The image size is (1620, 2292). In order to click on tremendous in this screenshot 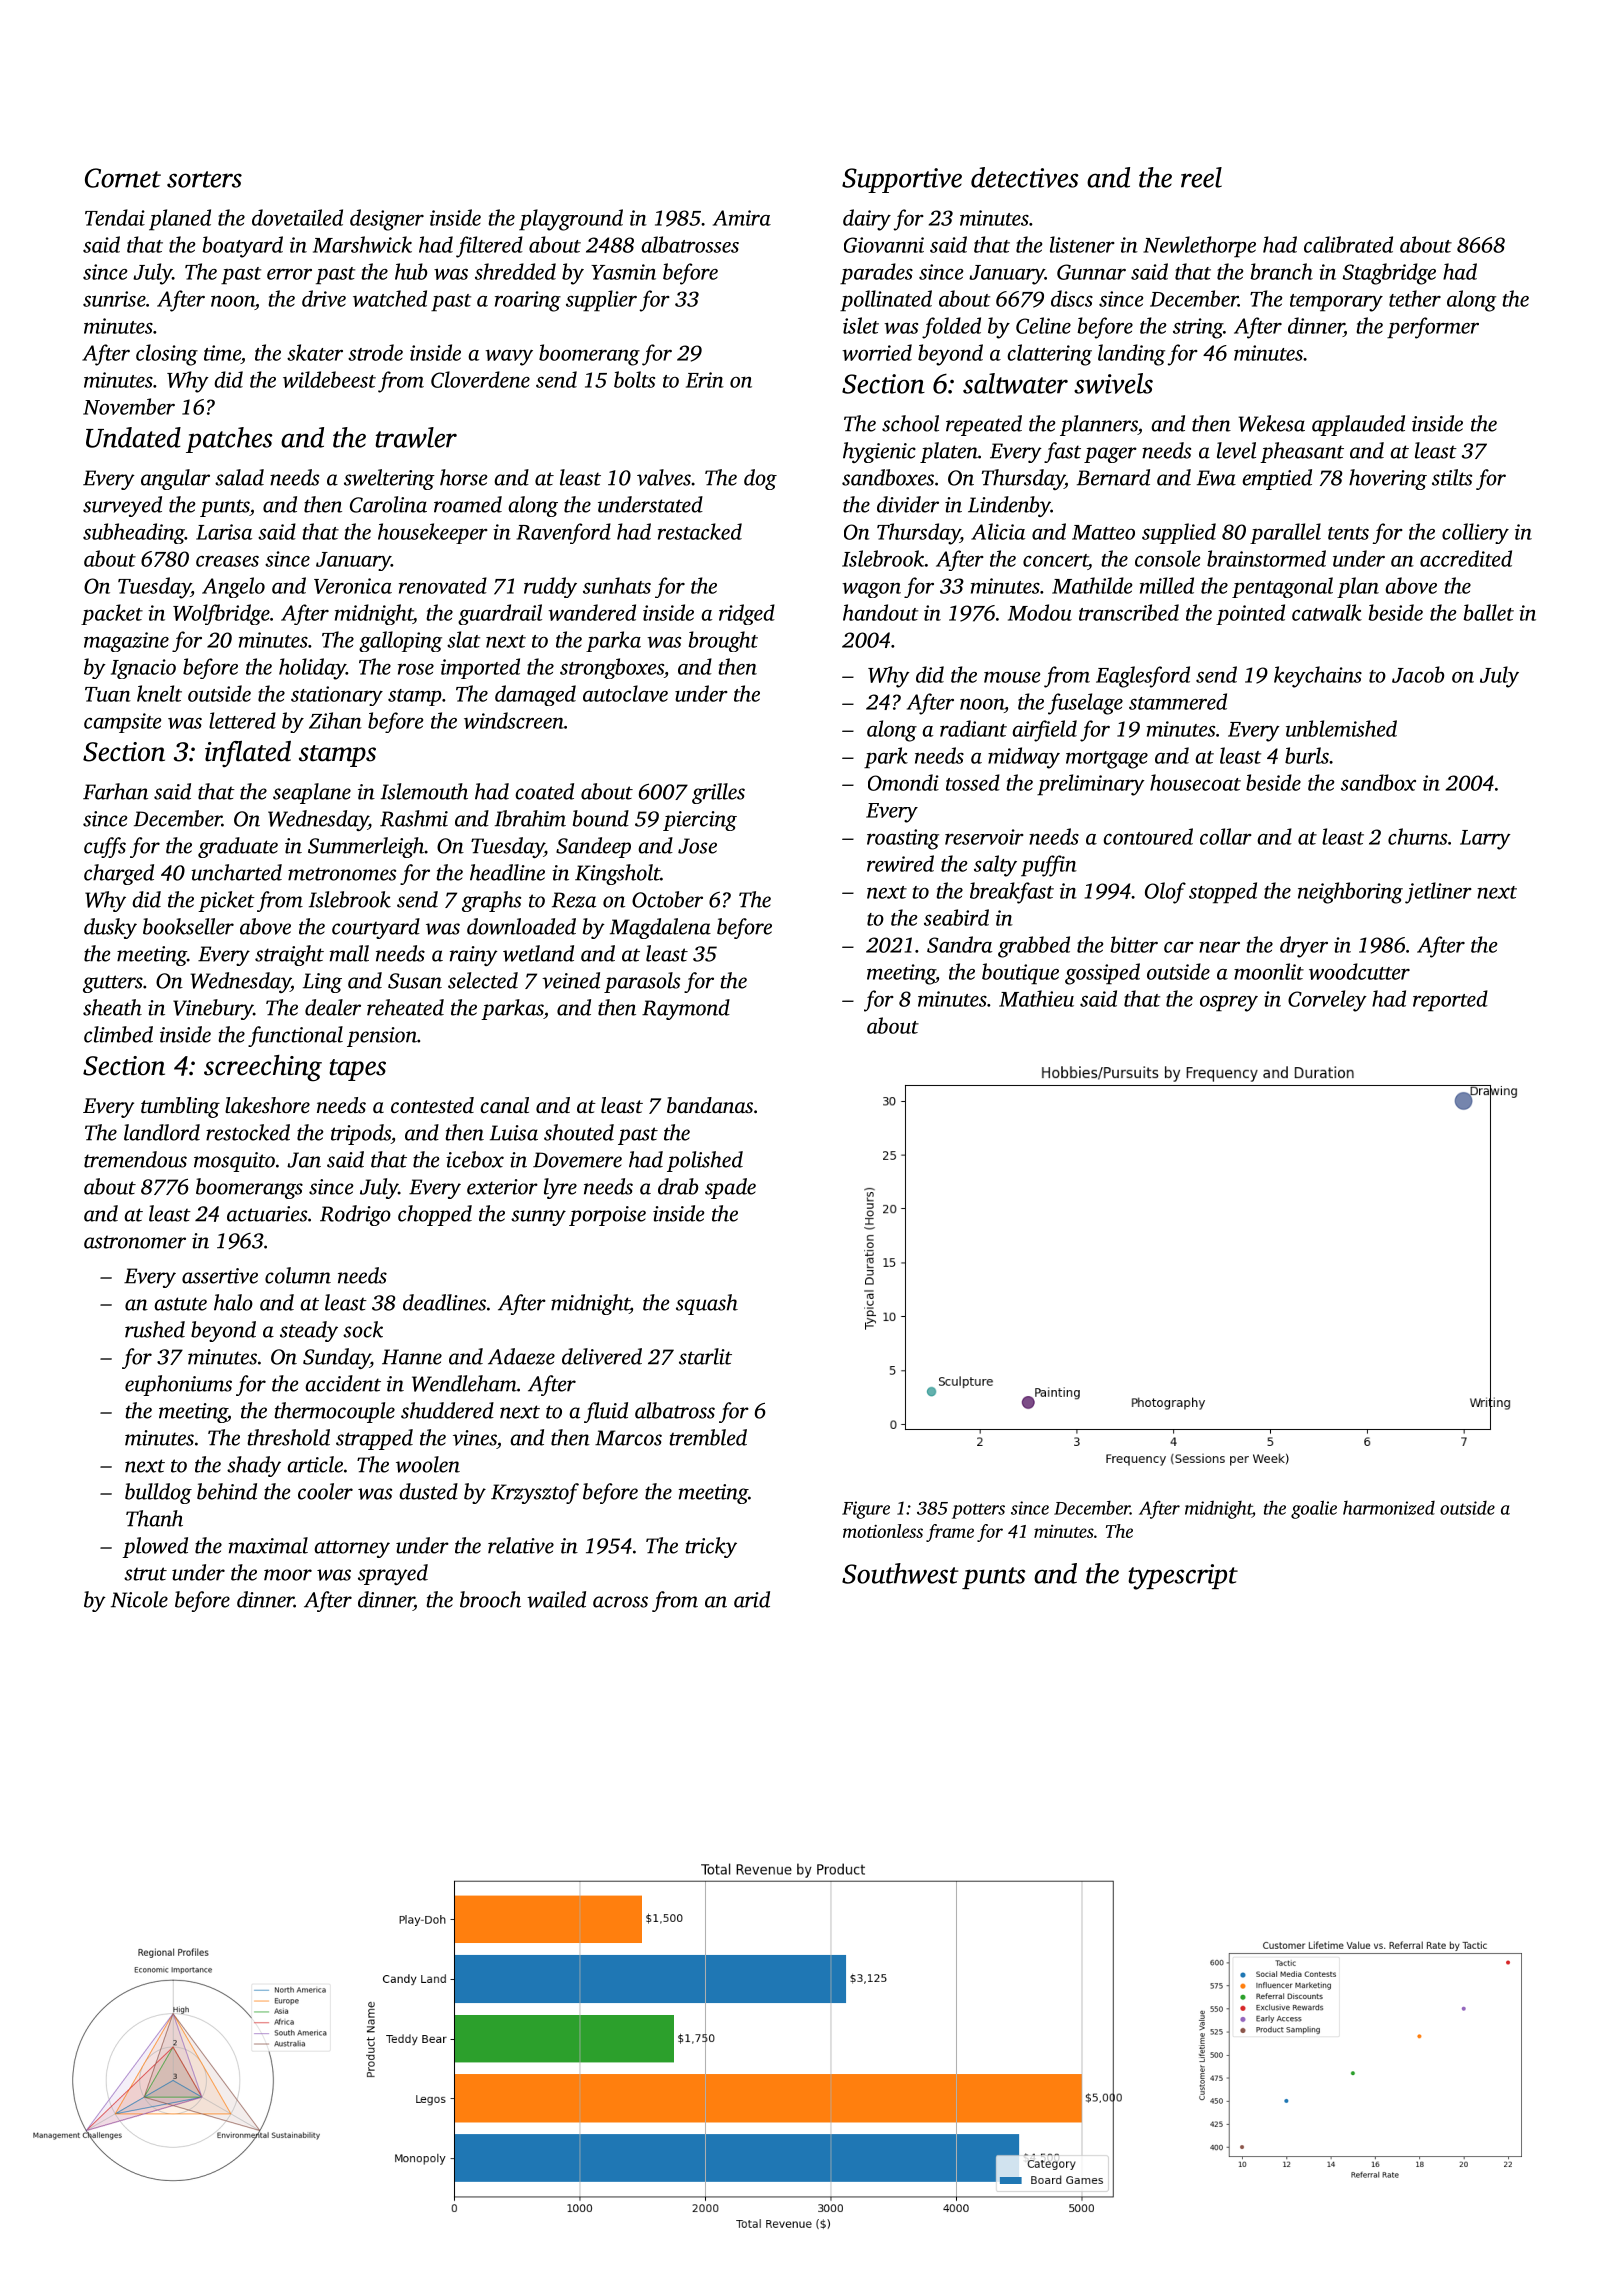, I will do `click(135, 1159)`.
